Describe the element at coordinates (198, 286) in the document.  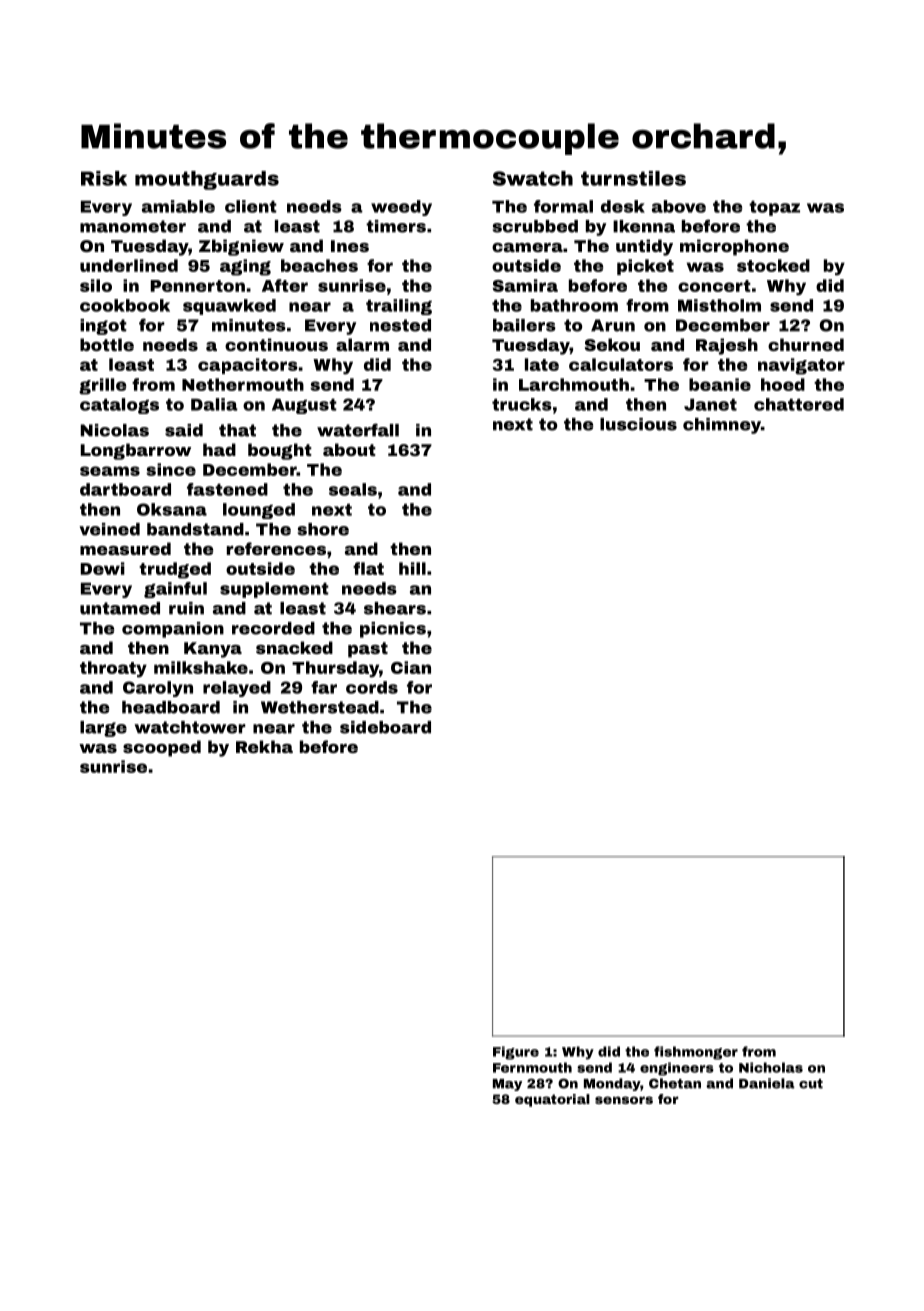
I see `Pennerton` at that location.
